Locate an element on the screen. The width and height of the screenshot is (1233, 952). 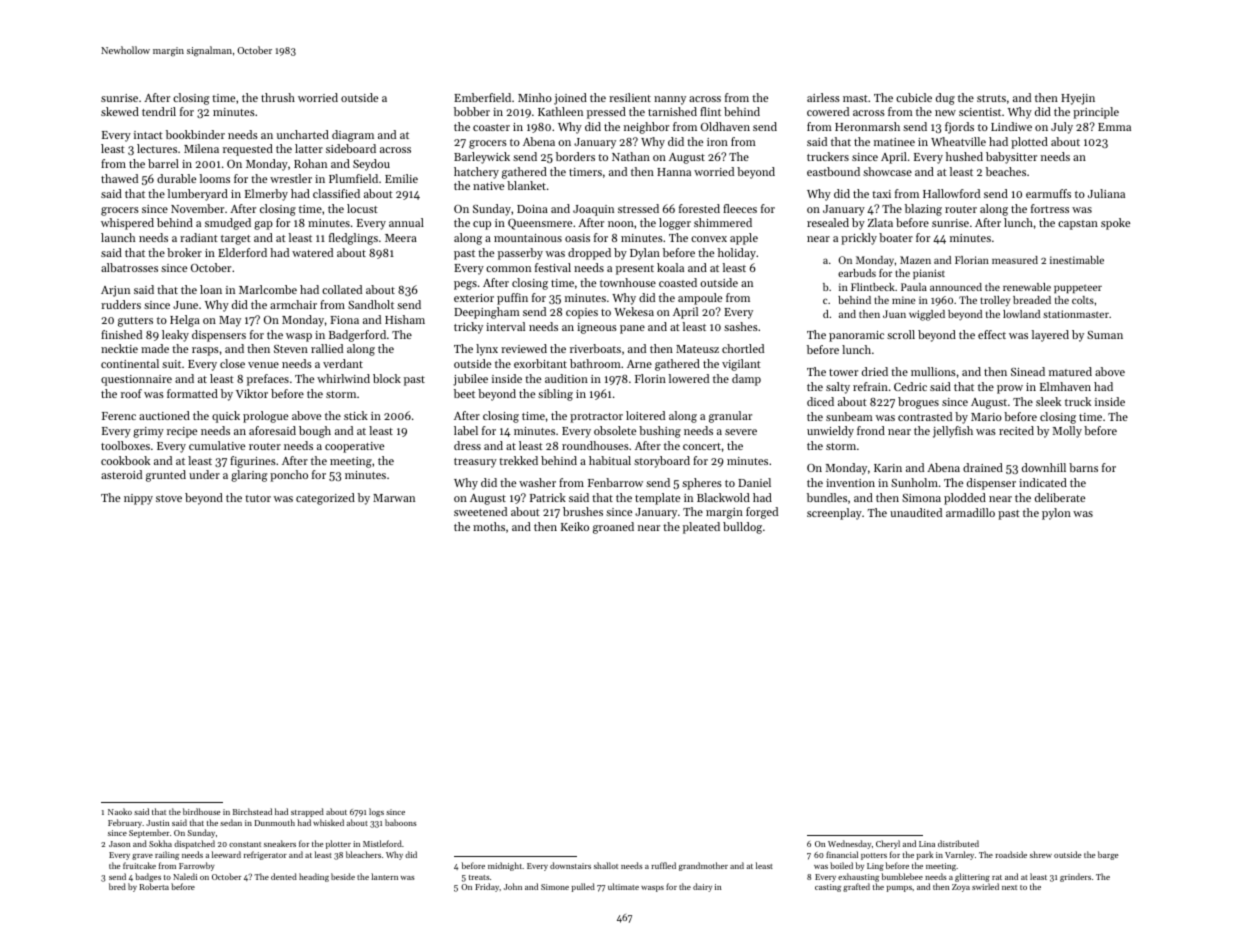
Wednesday is located at coordinates (849, 844).
